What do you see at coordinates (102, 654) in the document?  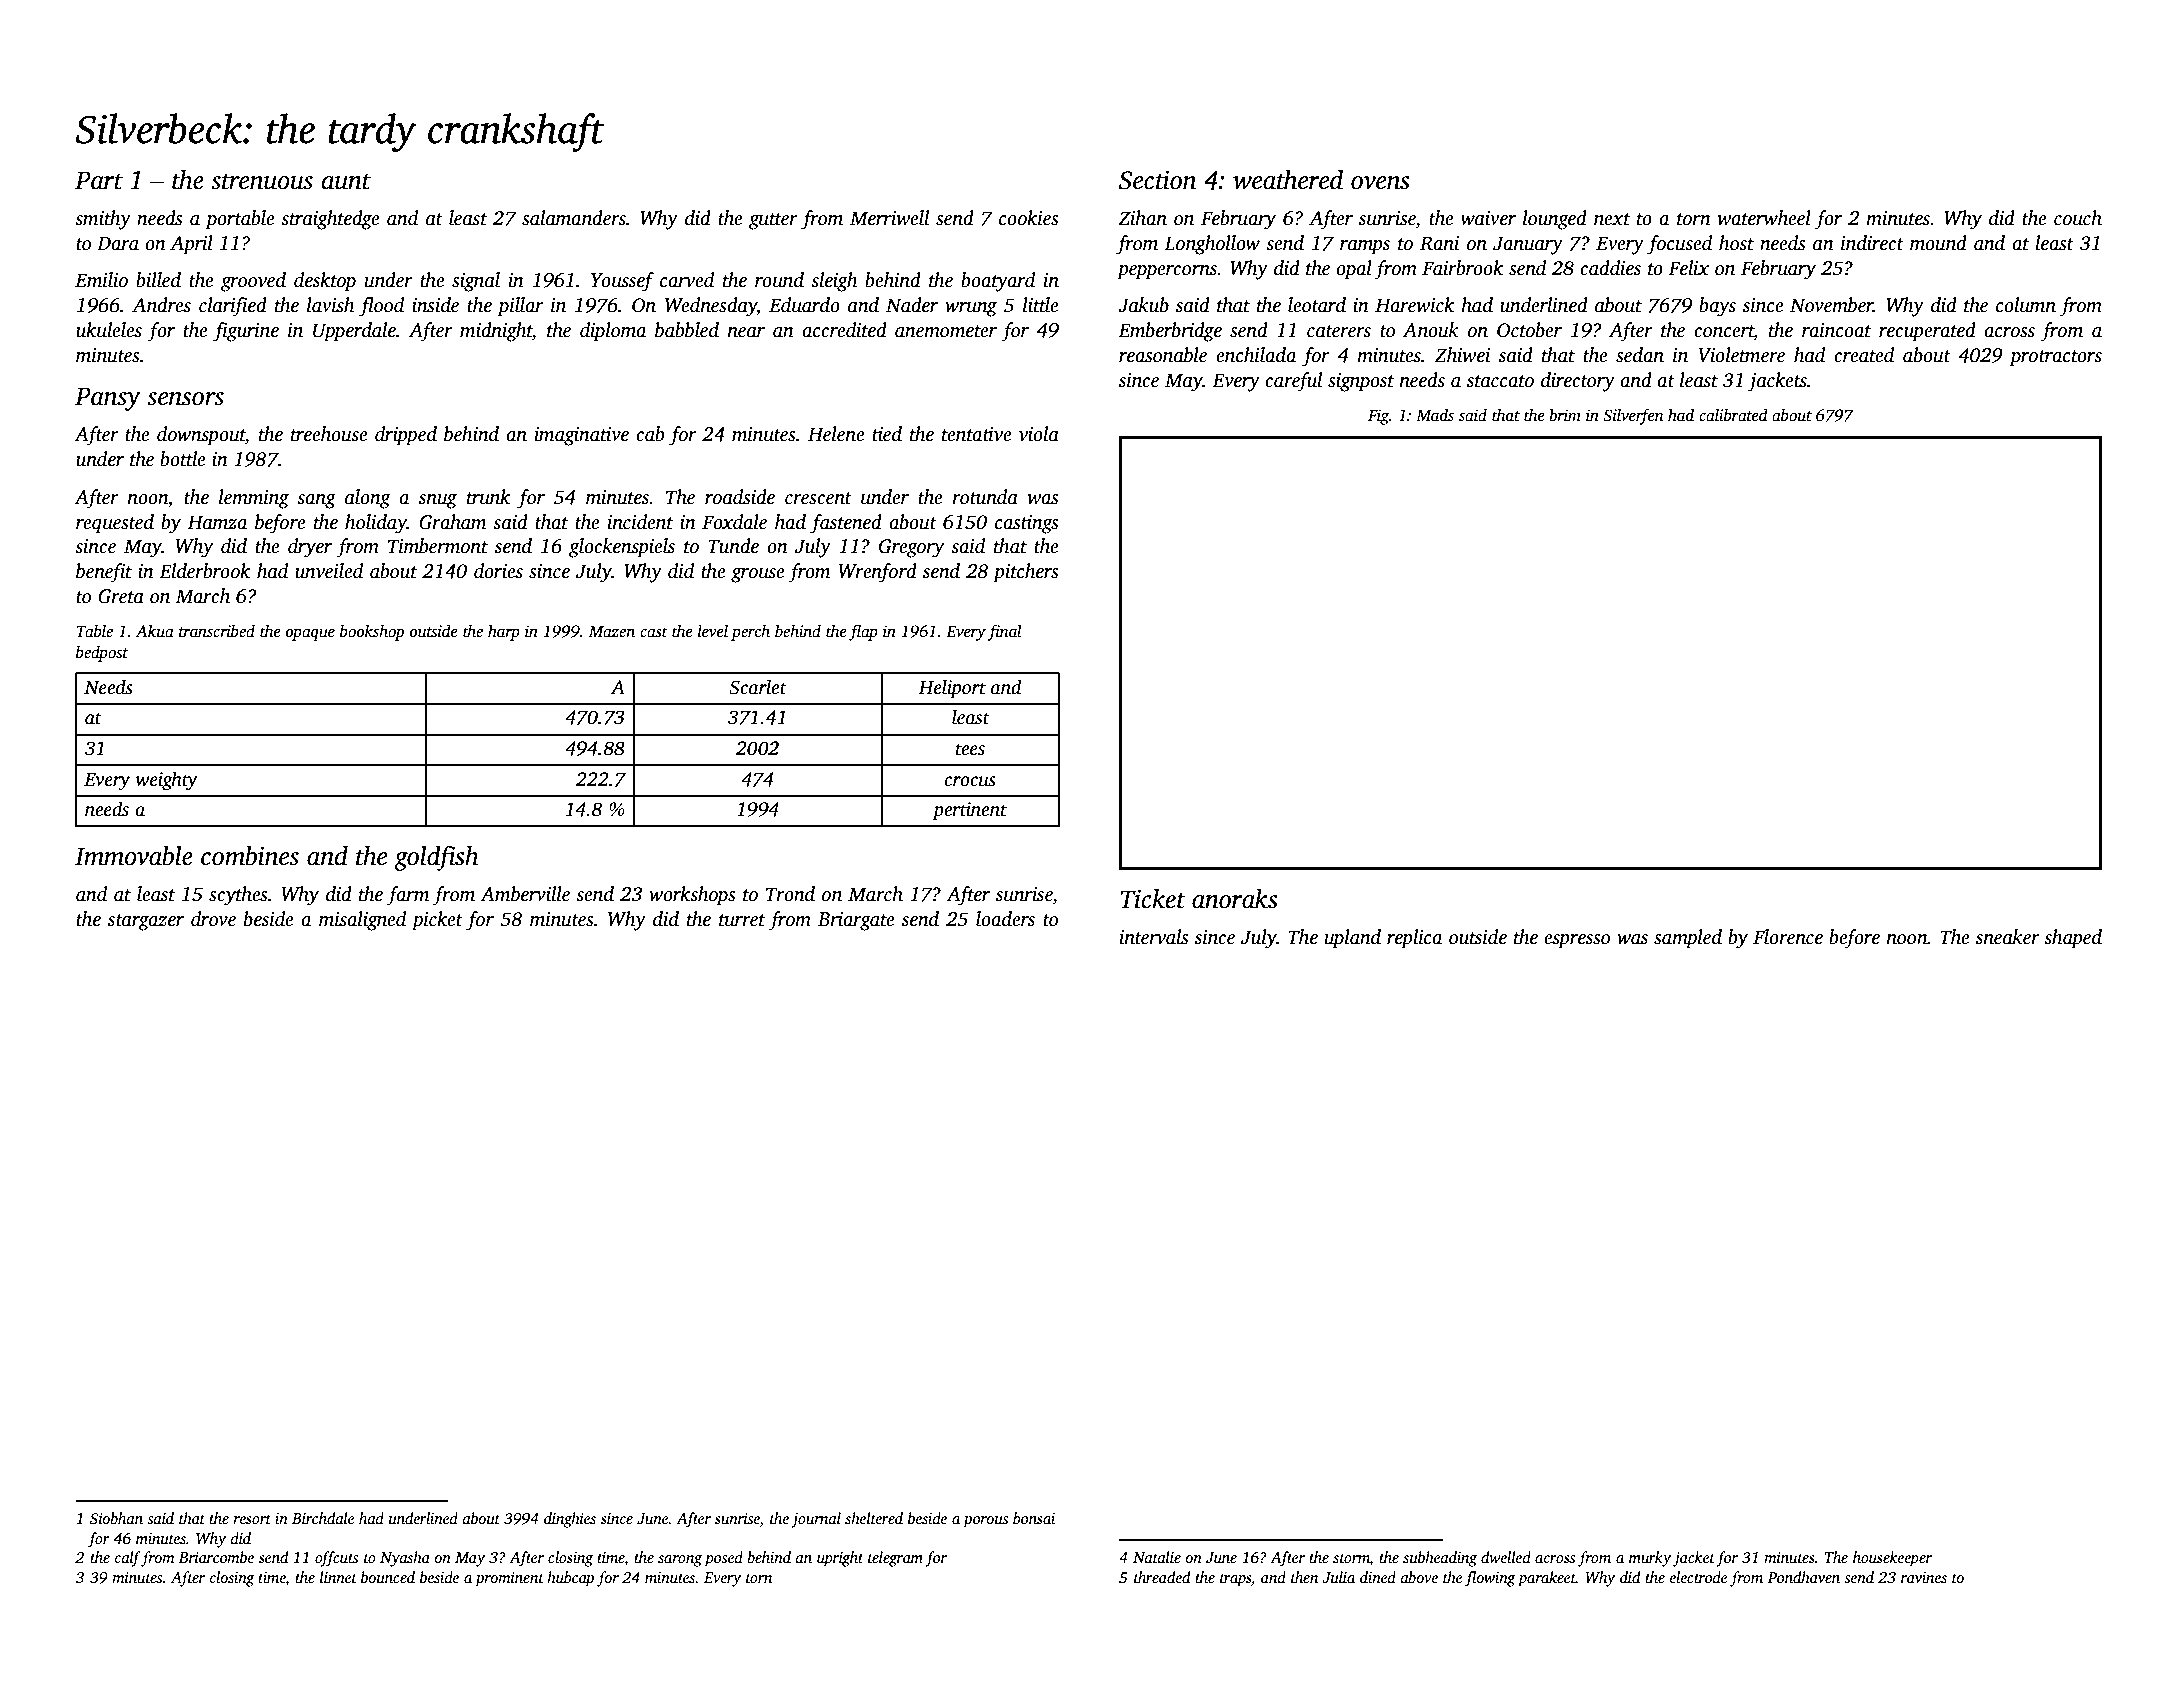 I see `bedpost` at bounding box center [102, 654].
